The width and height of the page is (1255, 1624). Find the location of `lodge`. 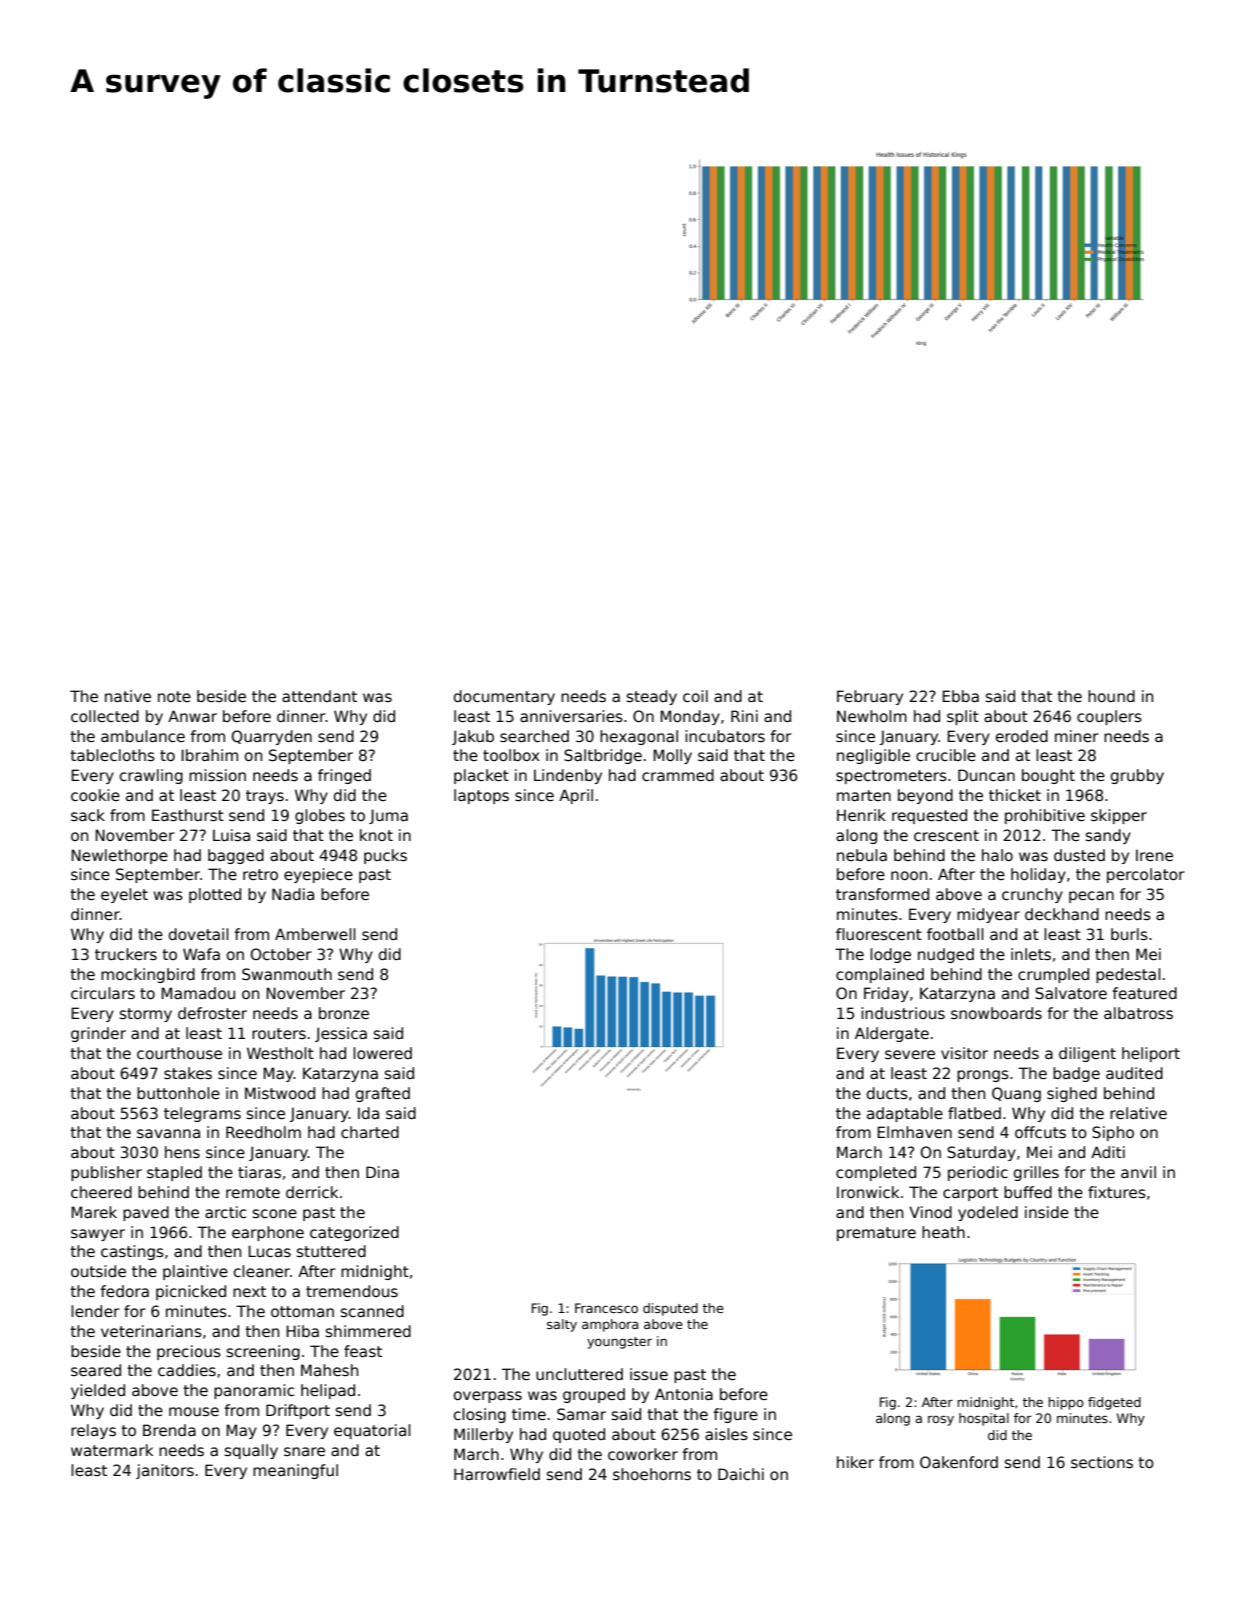

lodge is located at coordinates (890, 955).
